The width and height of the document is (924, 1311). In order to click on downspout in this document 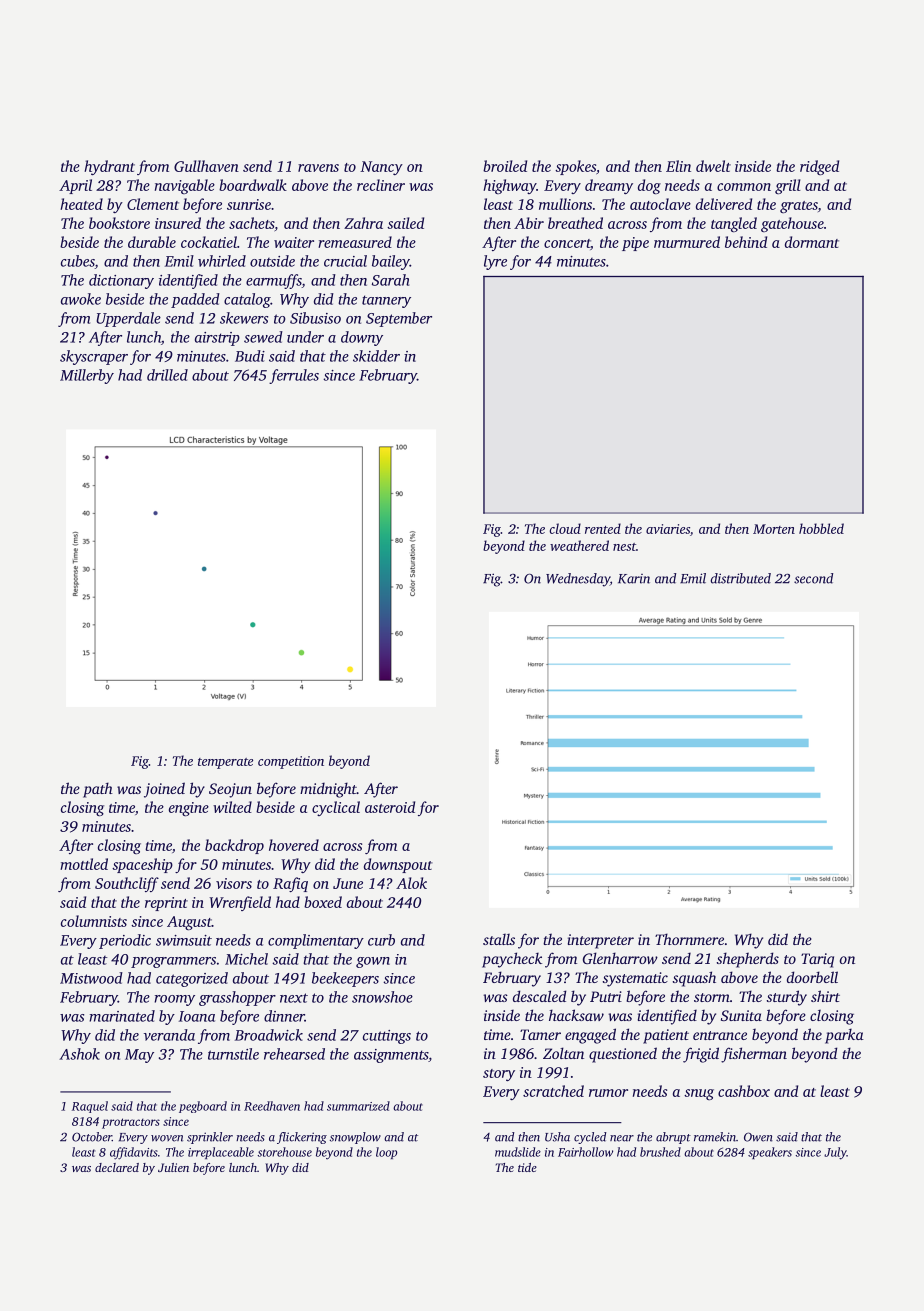, I will do `click(398, 865)`.
